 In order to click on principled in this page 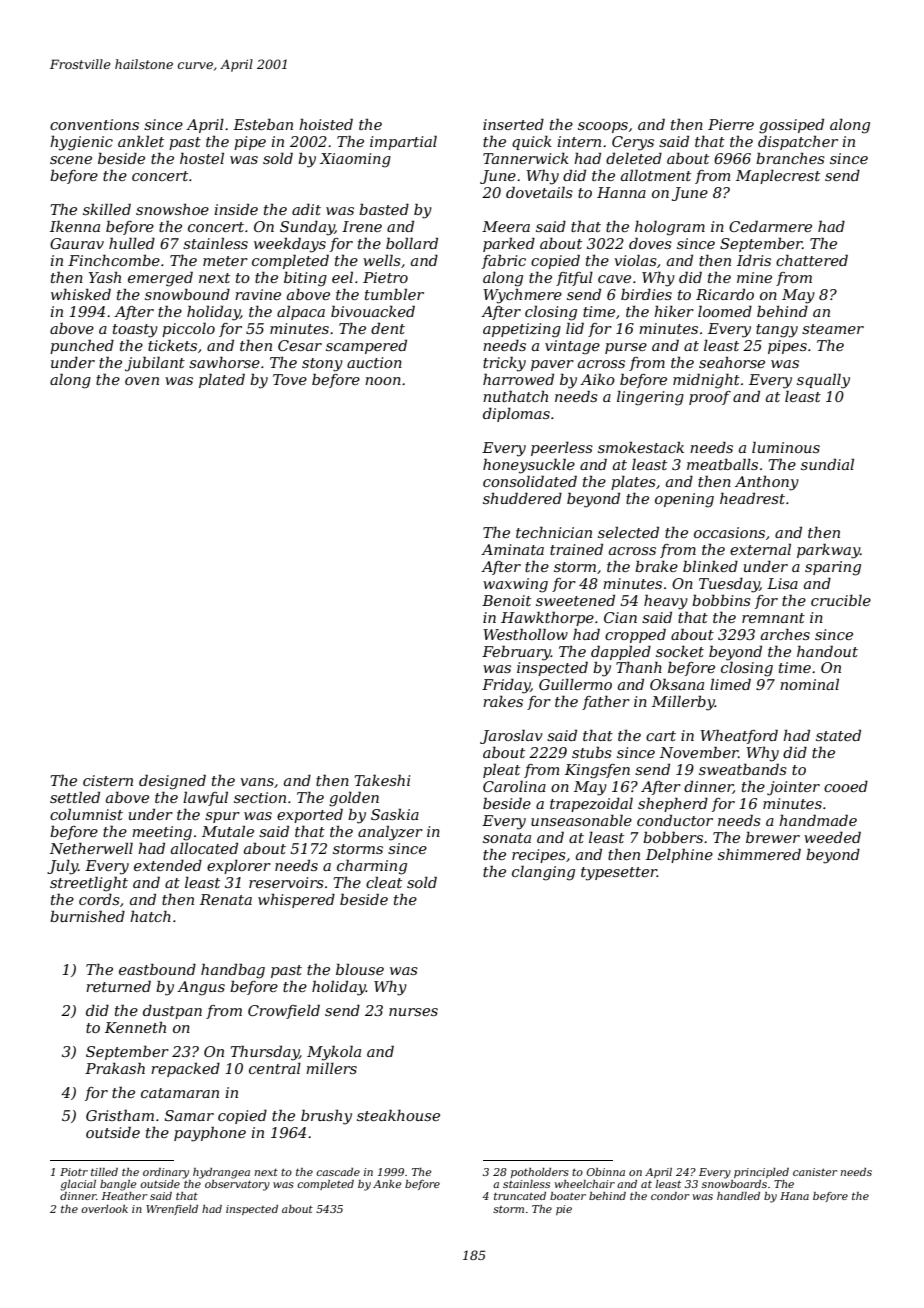, I will do `click(761, 1173)`.
